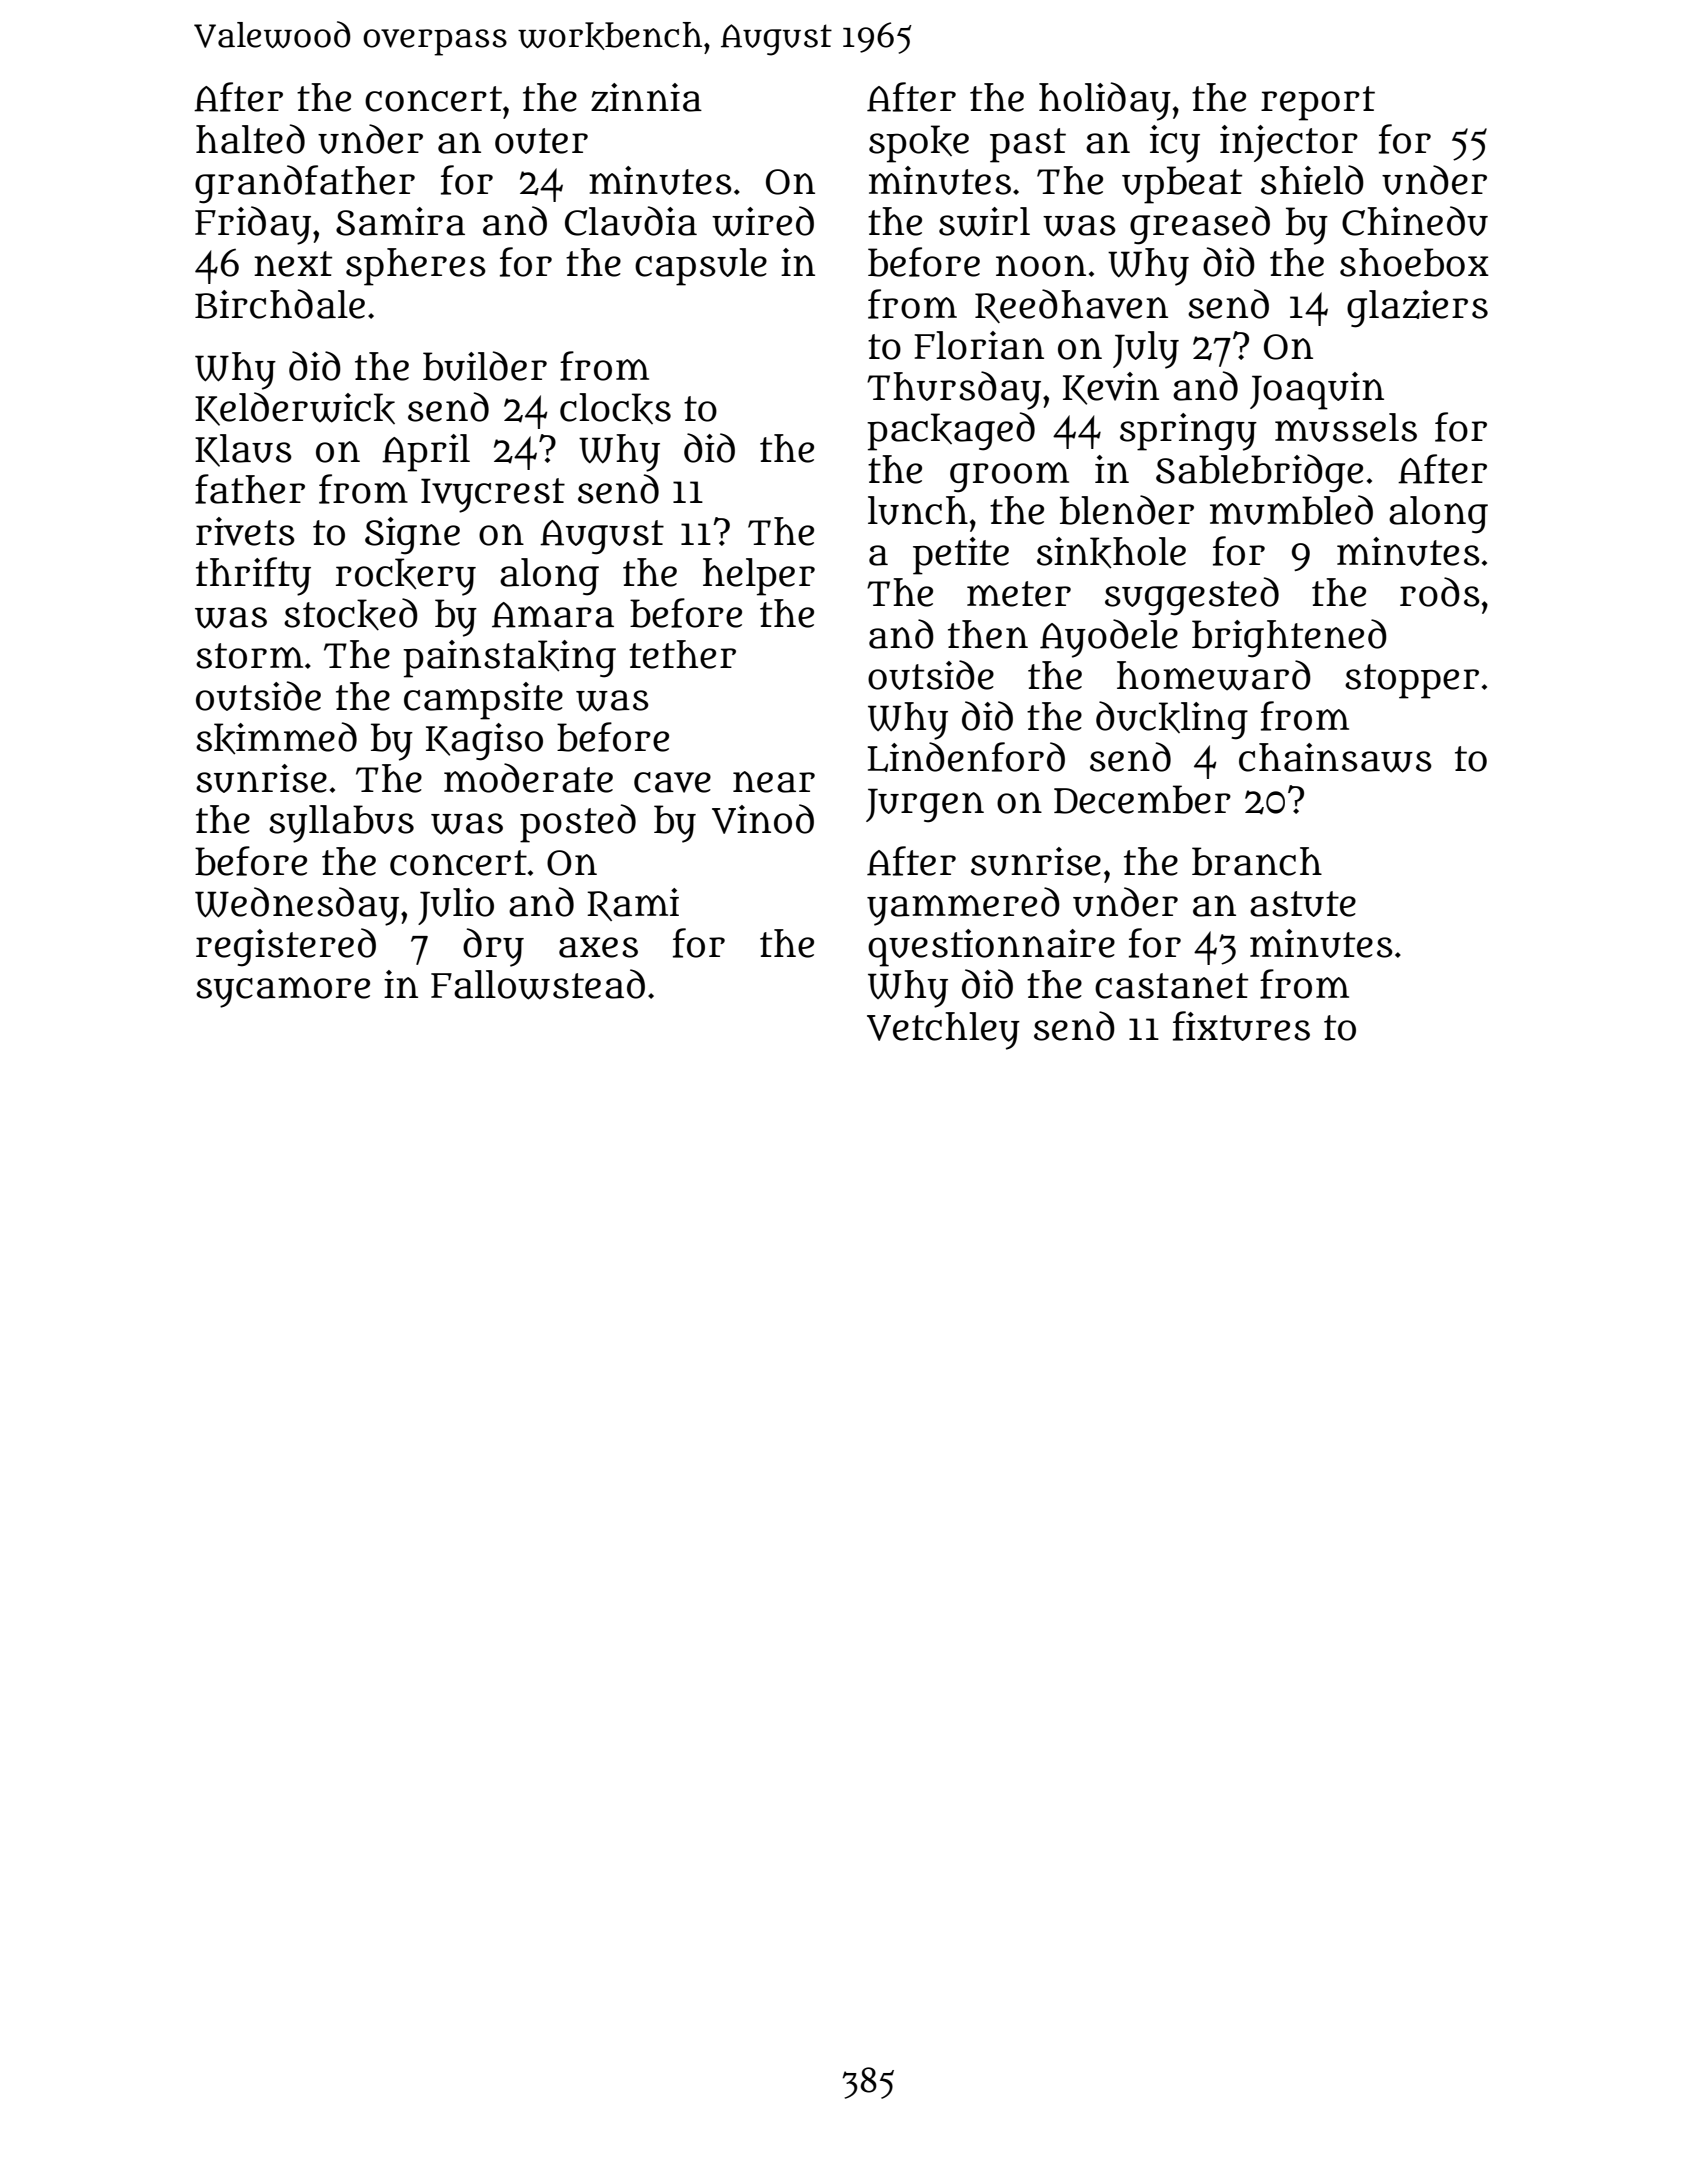 The image size is (1683, 2178). What do you see at coordinates (1192, 596) in the screenshot?
I see `suggested` at bounding box center [1192, 596].
